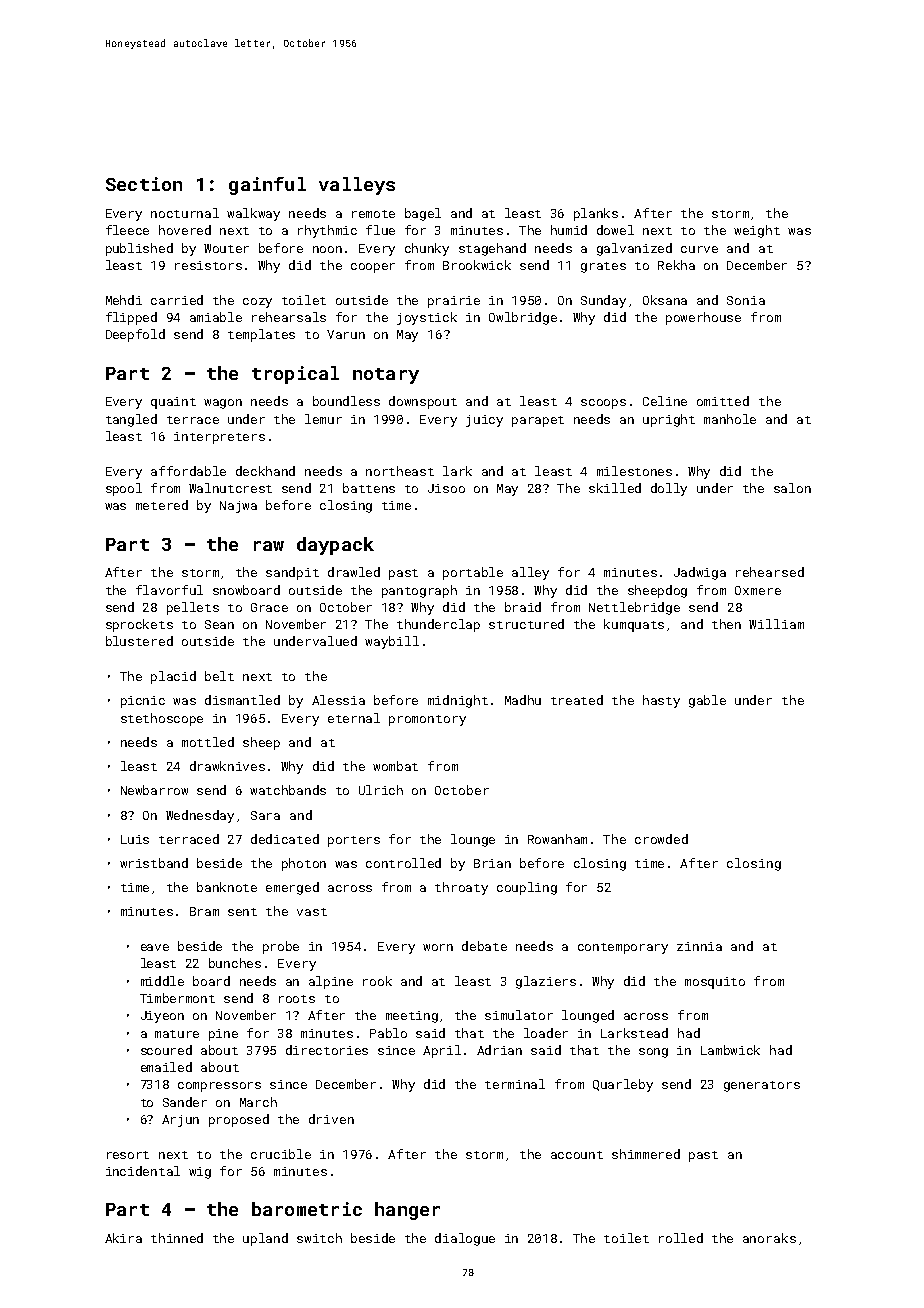 The width and height of the screenshot is (924, 1308). I want to click on gable, so click(707, 701).
